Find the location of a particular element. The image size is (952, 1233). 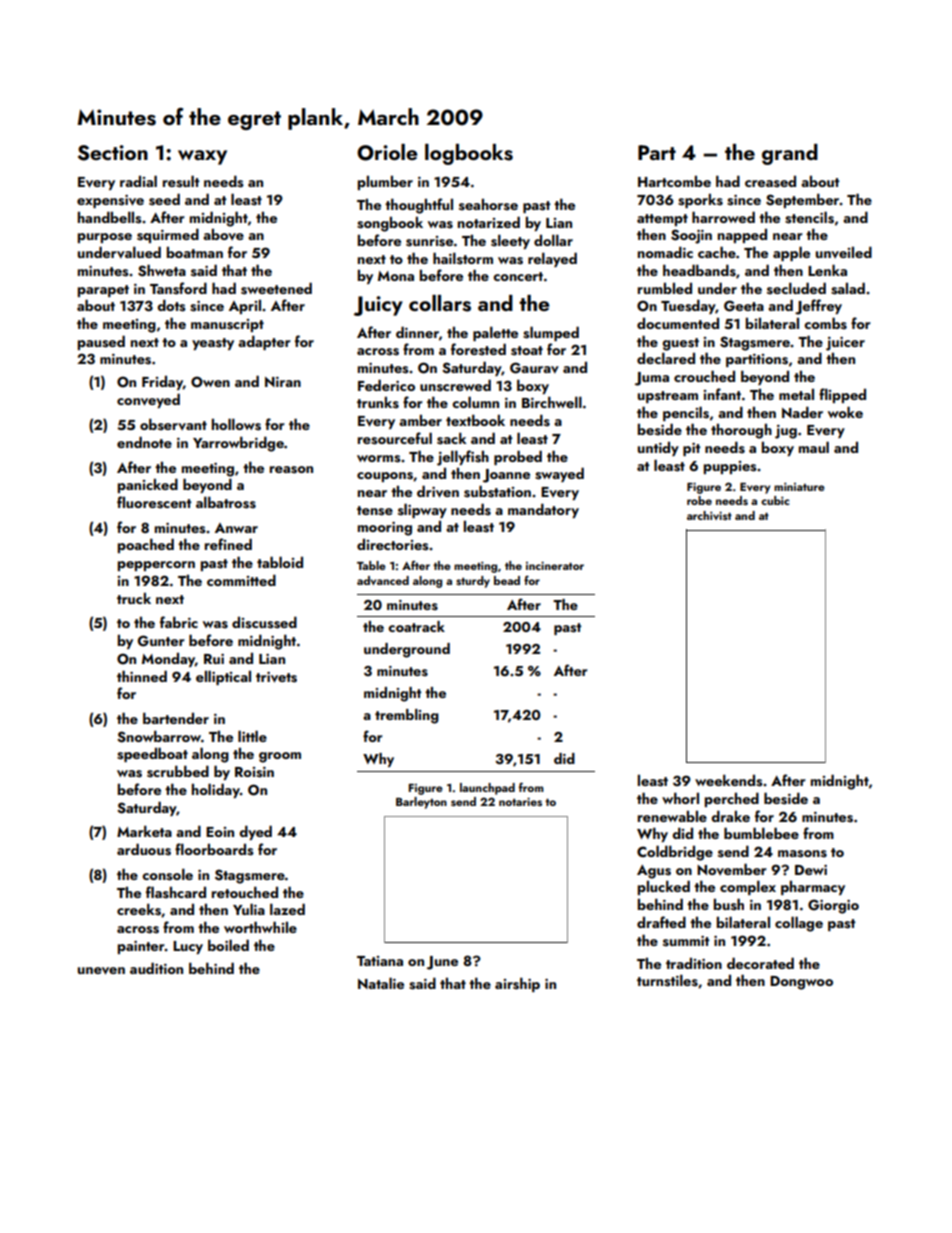

miniature is located at coordinates (799, 486).
